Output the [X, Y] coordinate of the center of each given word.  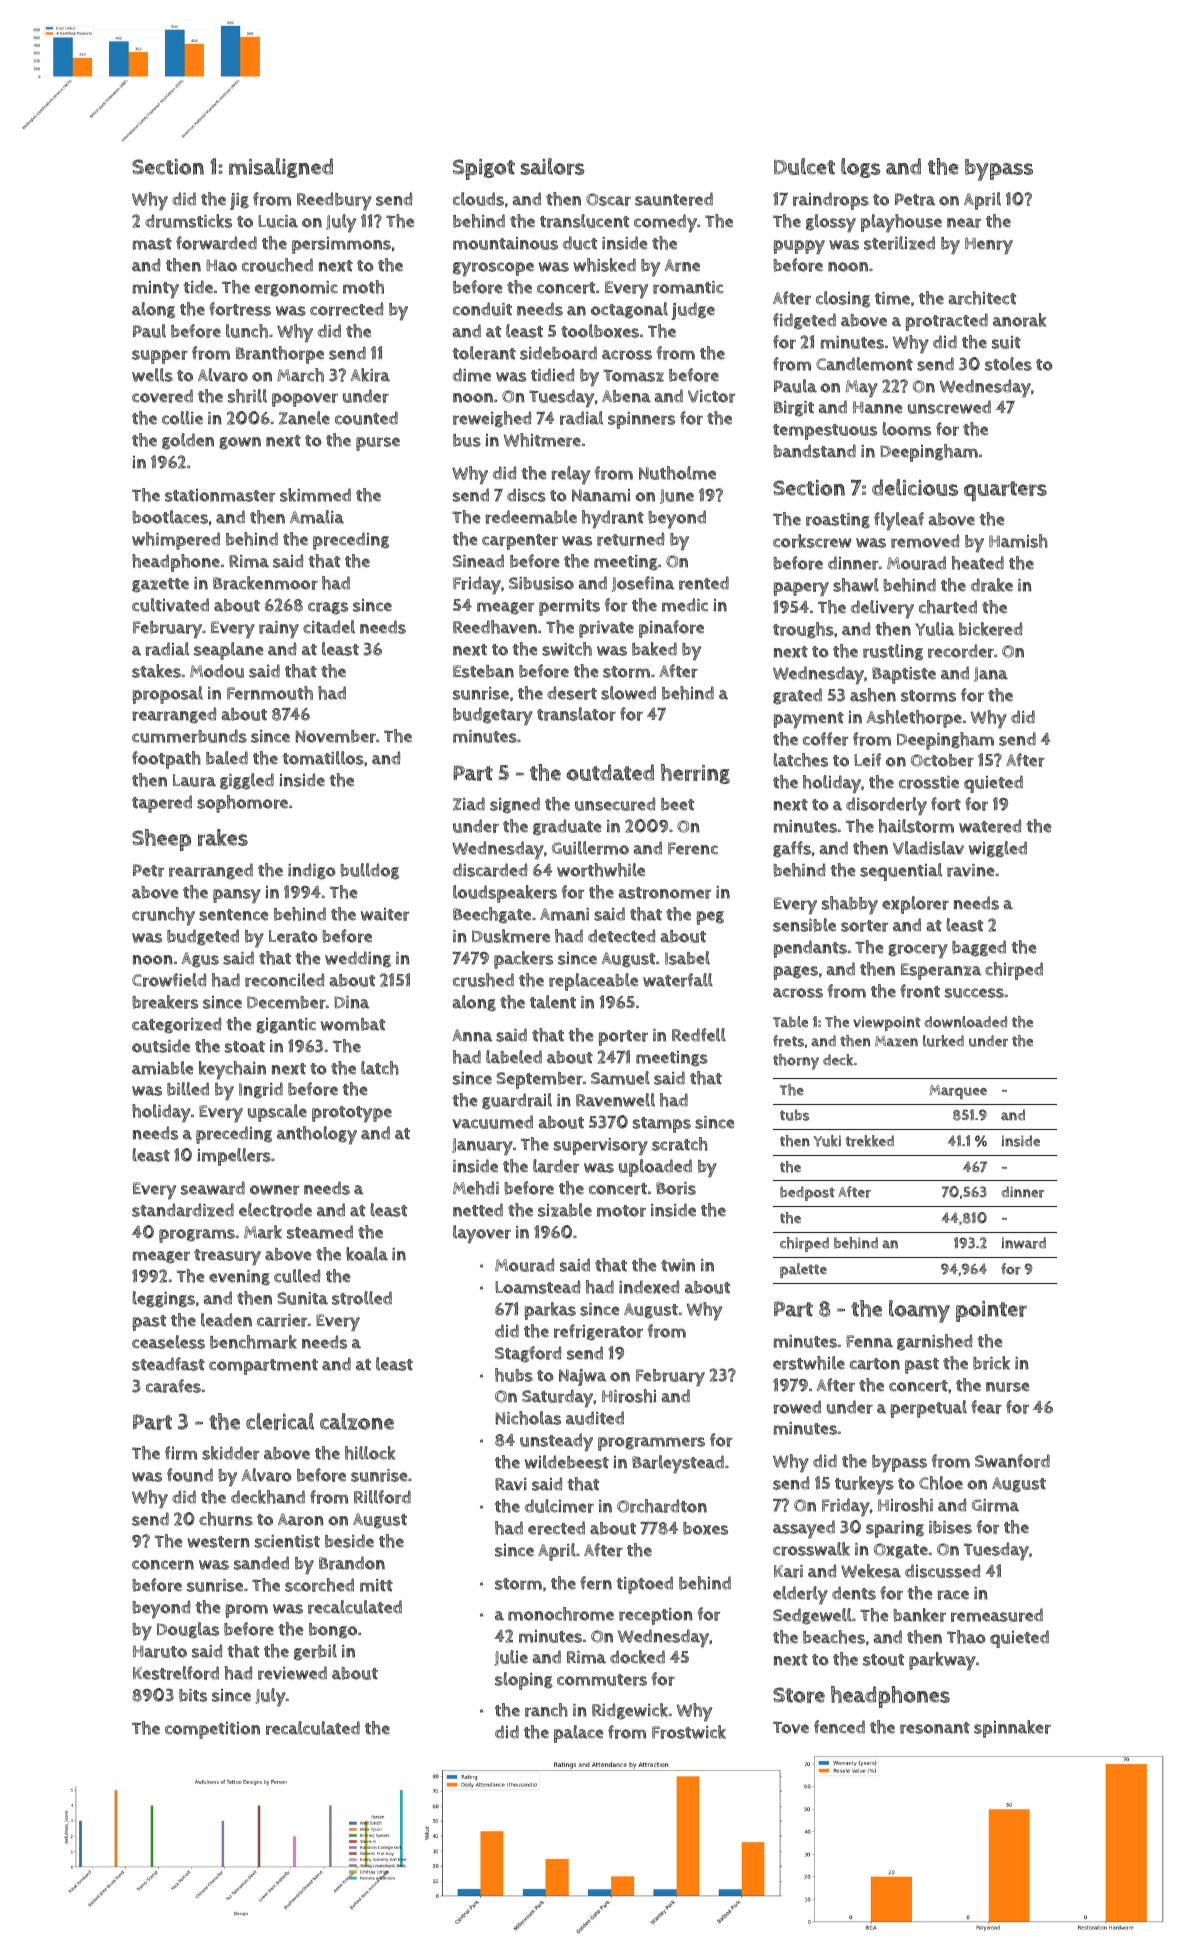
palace [579, 1734]
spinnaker [1012, 1729]
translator [576, 714]
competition [212, 1730]
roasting [838, 521]
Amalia [317, 517]
